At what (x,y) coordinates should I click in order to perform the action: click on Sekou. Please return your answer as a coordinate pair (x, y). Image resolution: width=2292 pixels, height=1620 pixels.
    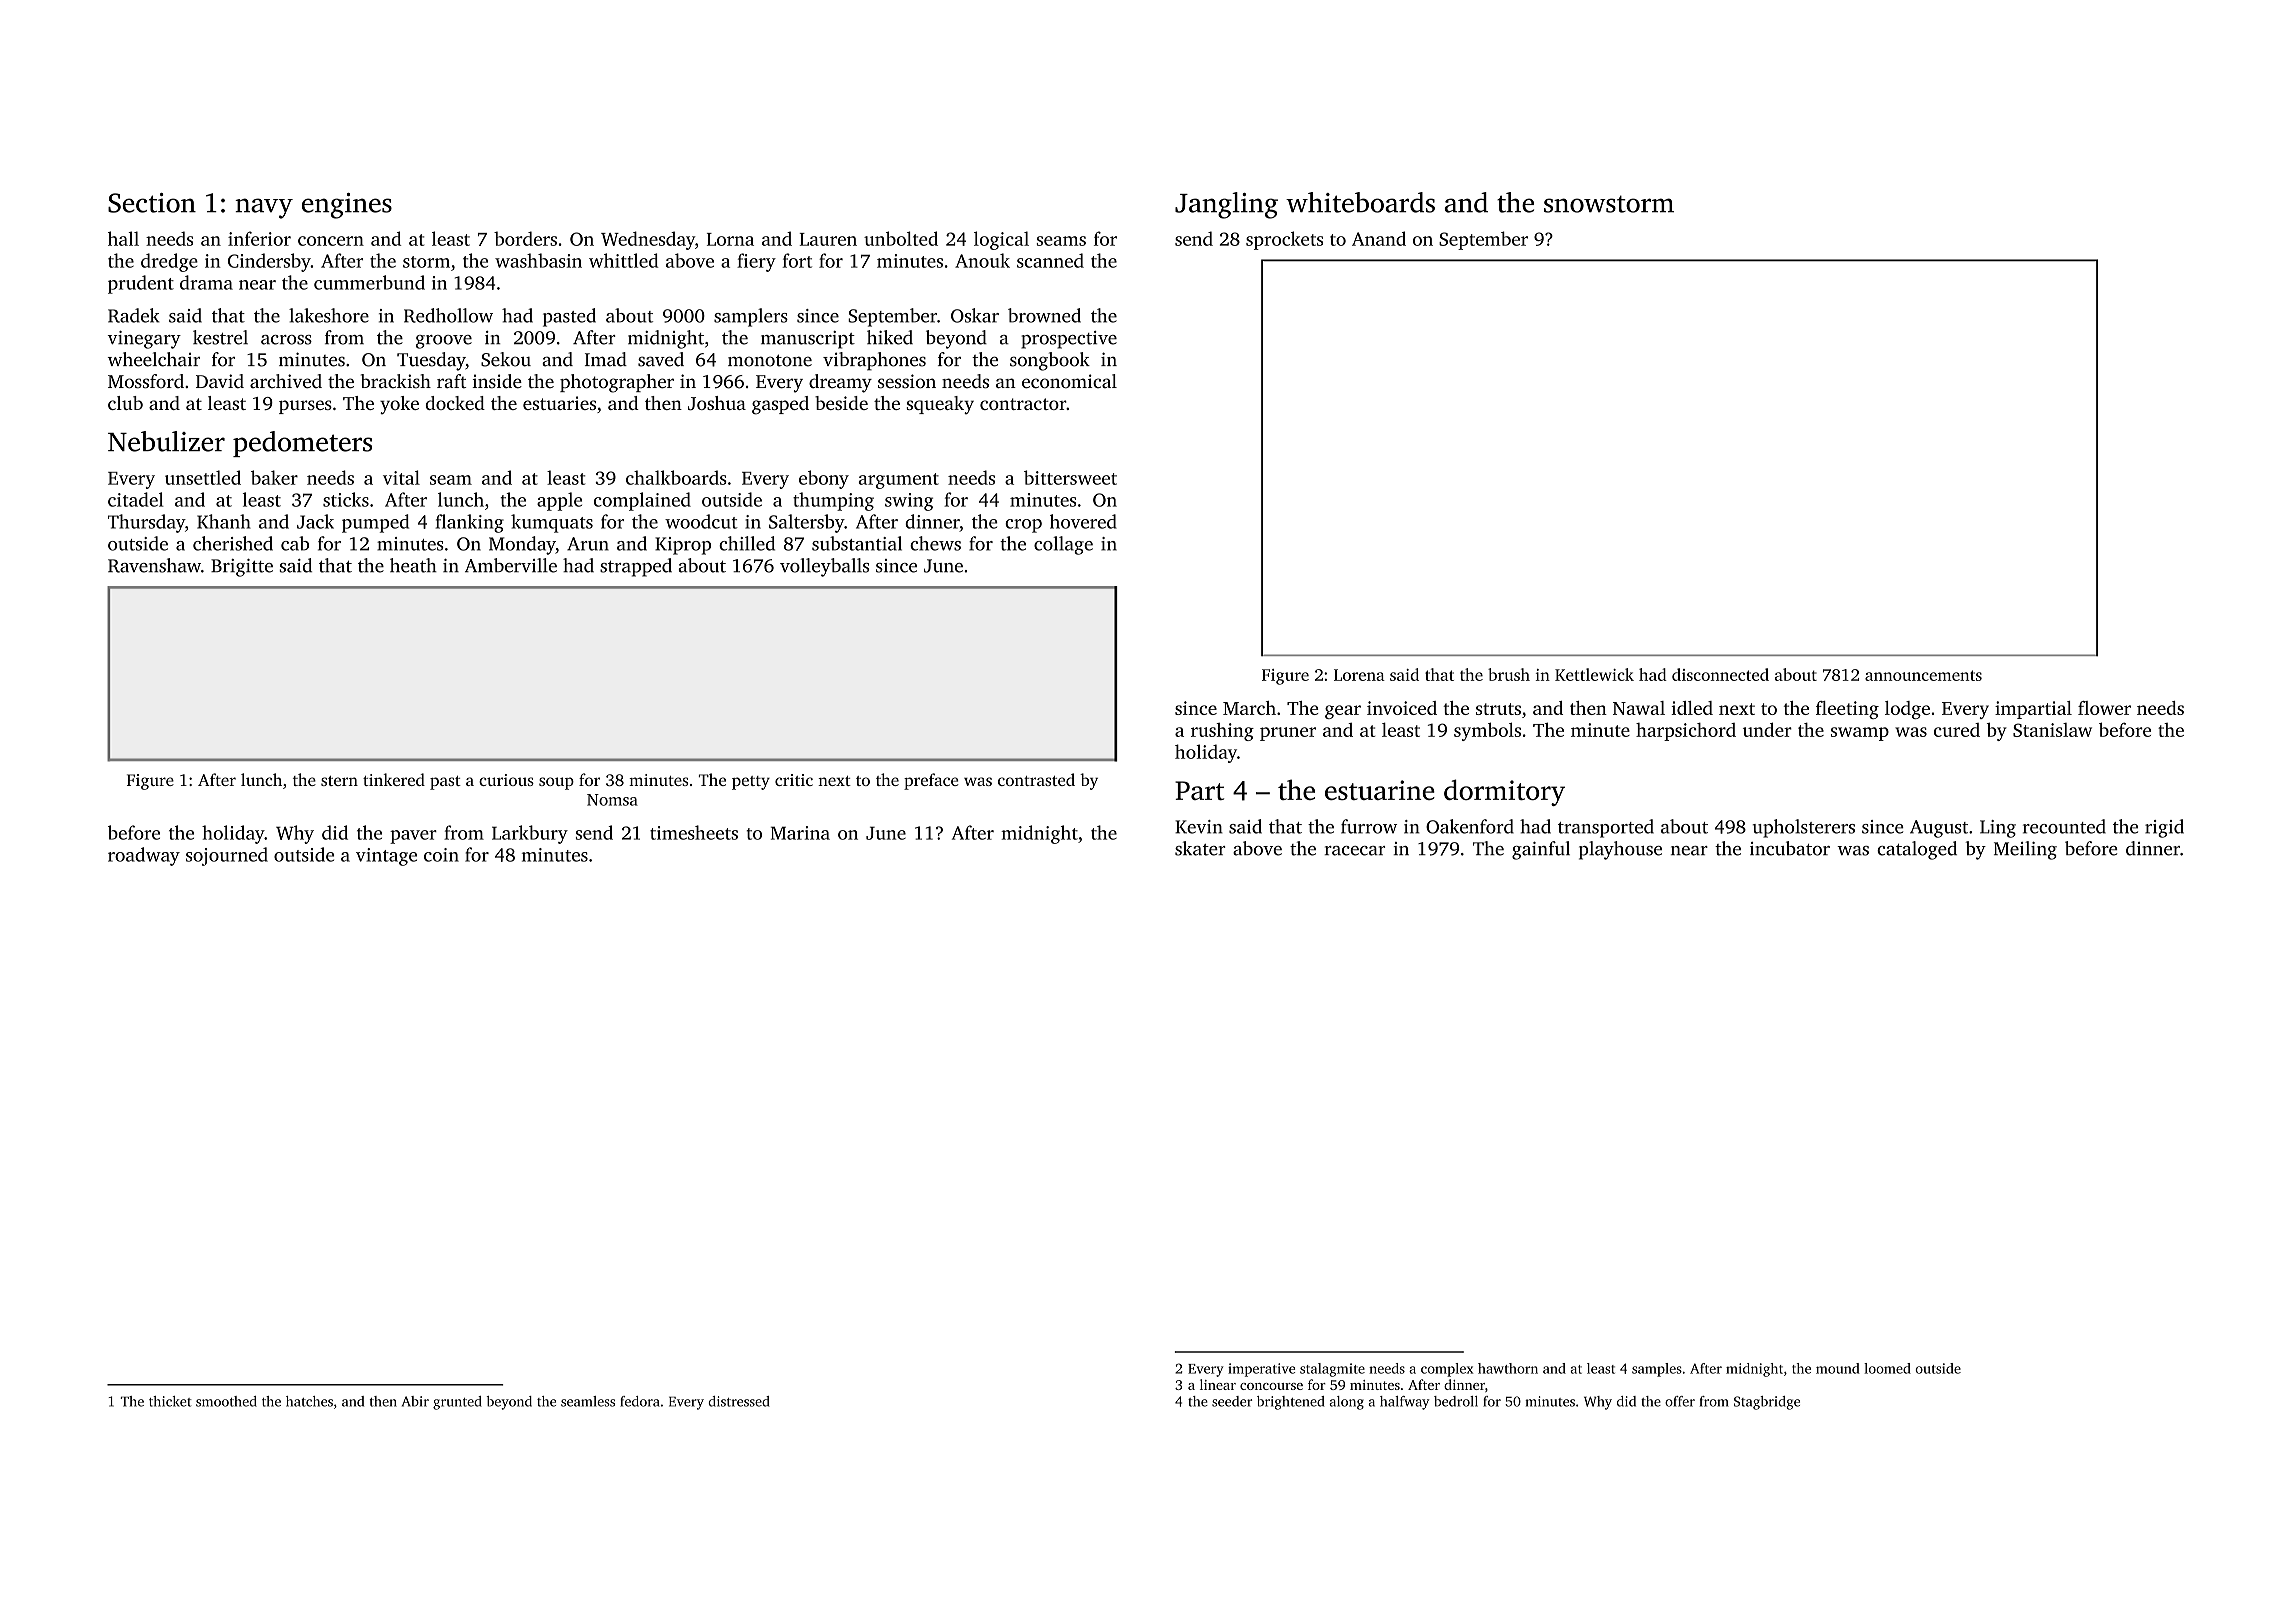
    Looking at the image, I should click on (506, 359).
